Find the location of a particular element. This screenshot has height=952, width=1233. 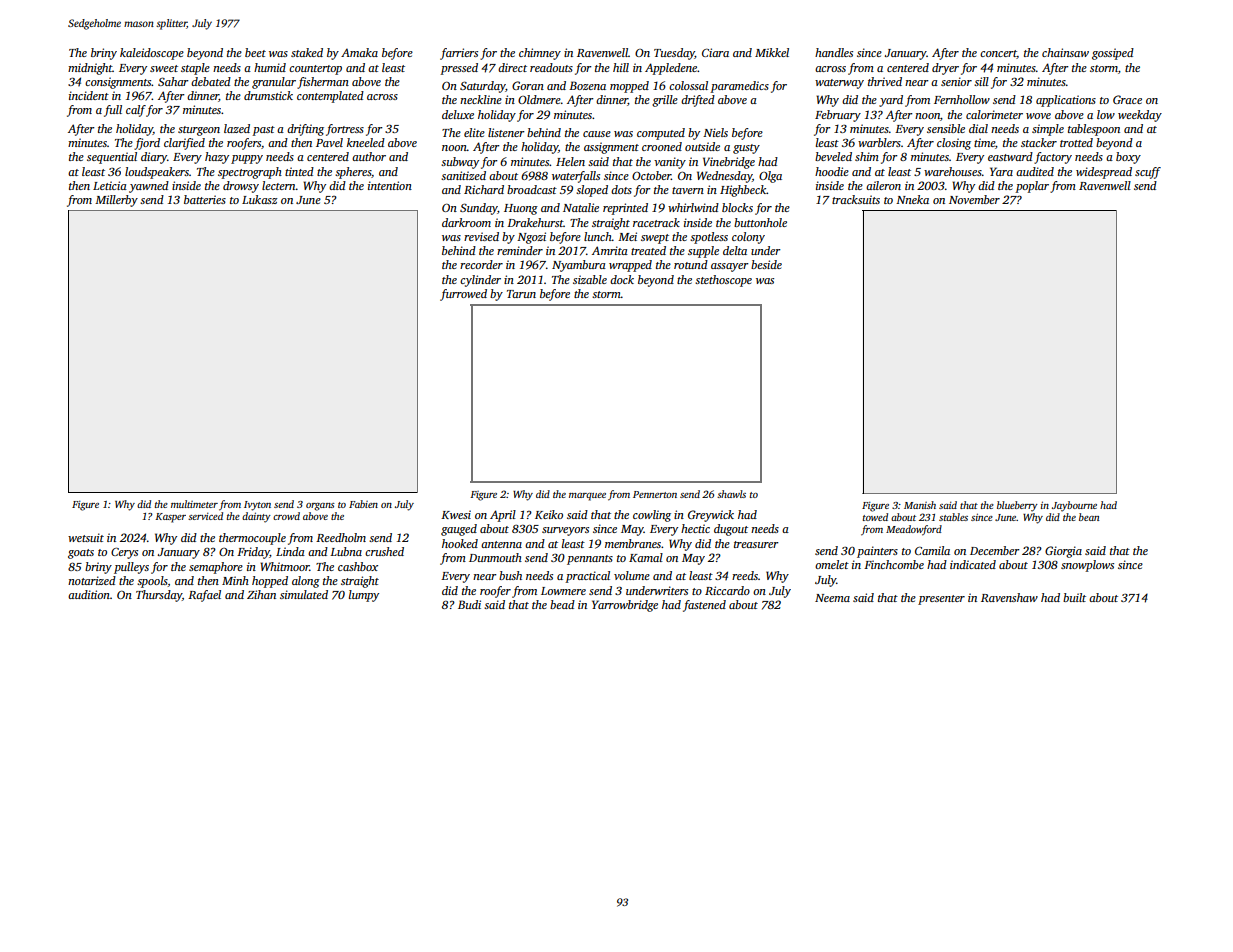

fastened is located at coordinates (704, 606).
